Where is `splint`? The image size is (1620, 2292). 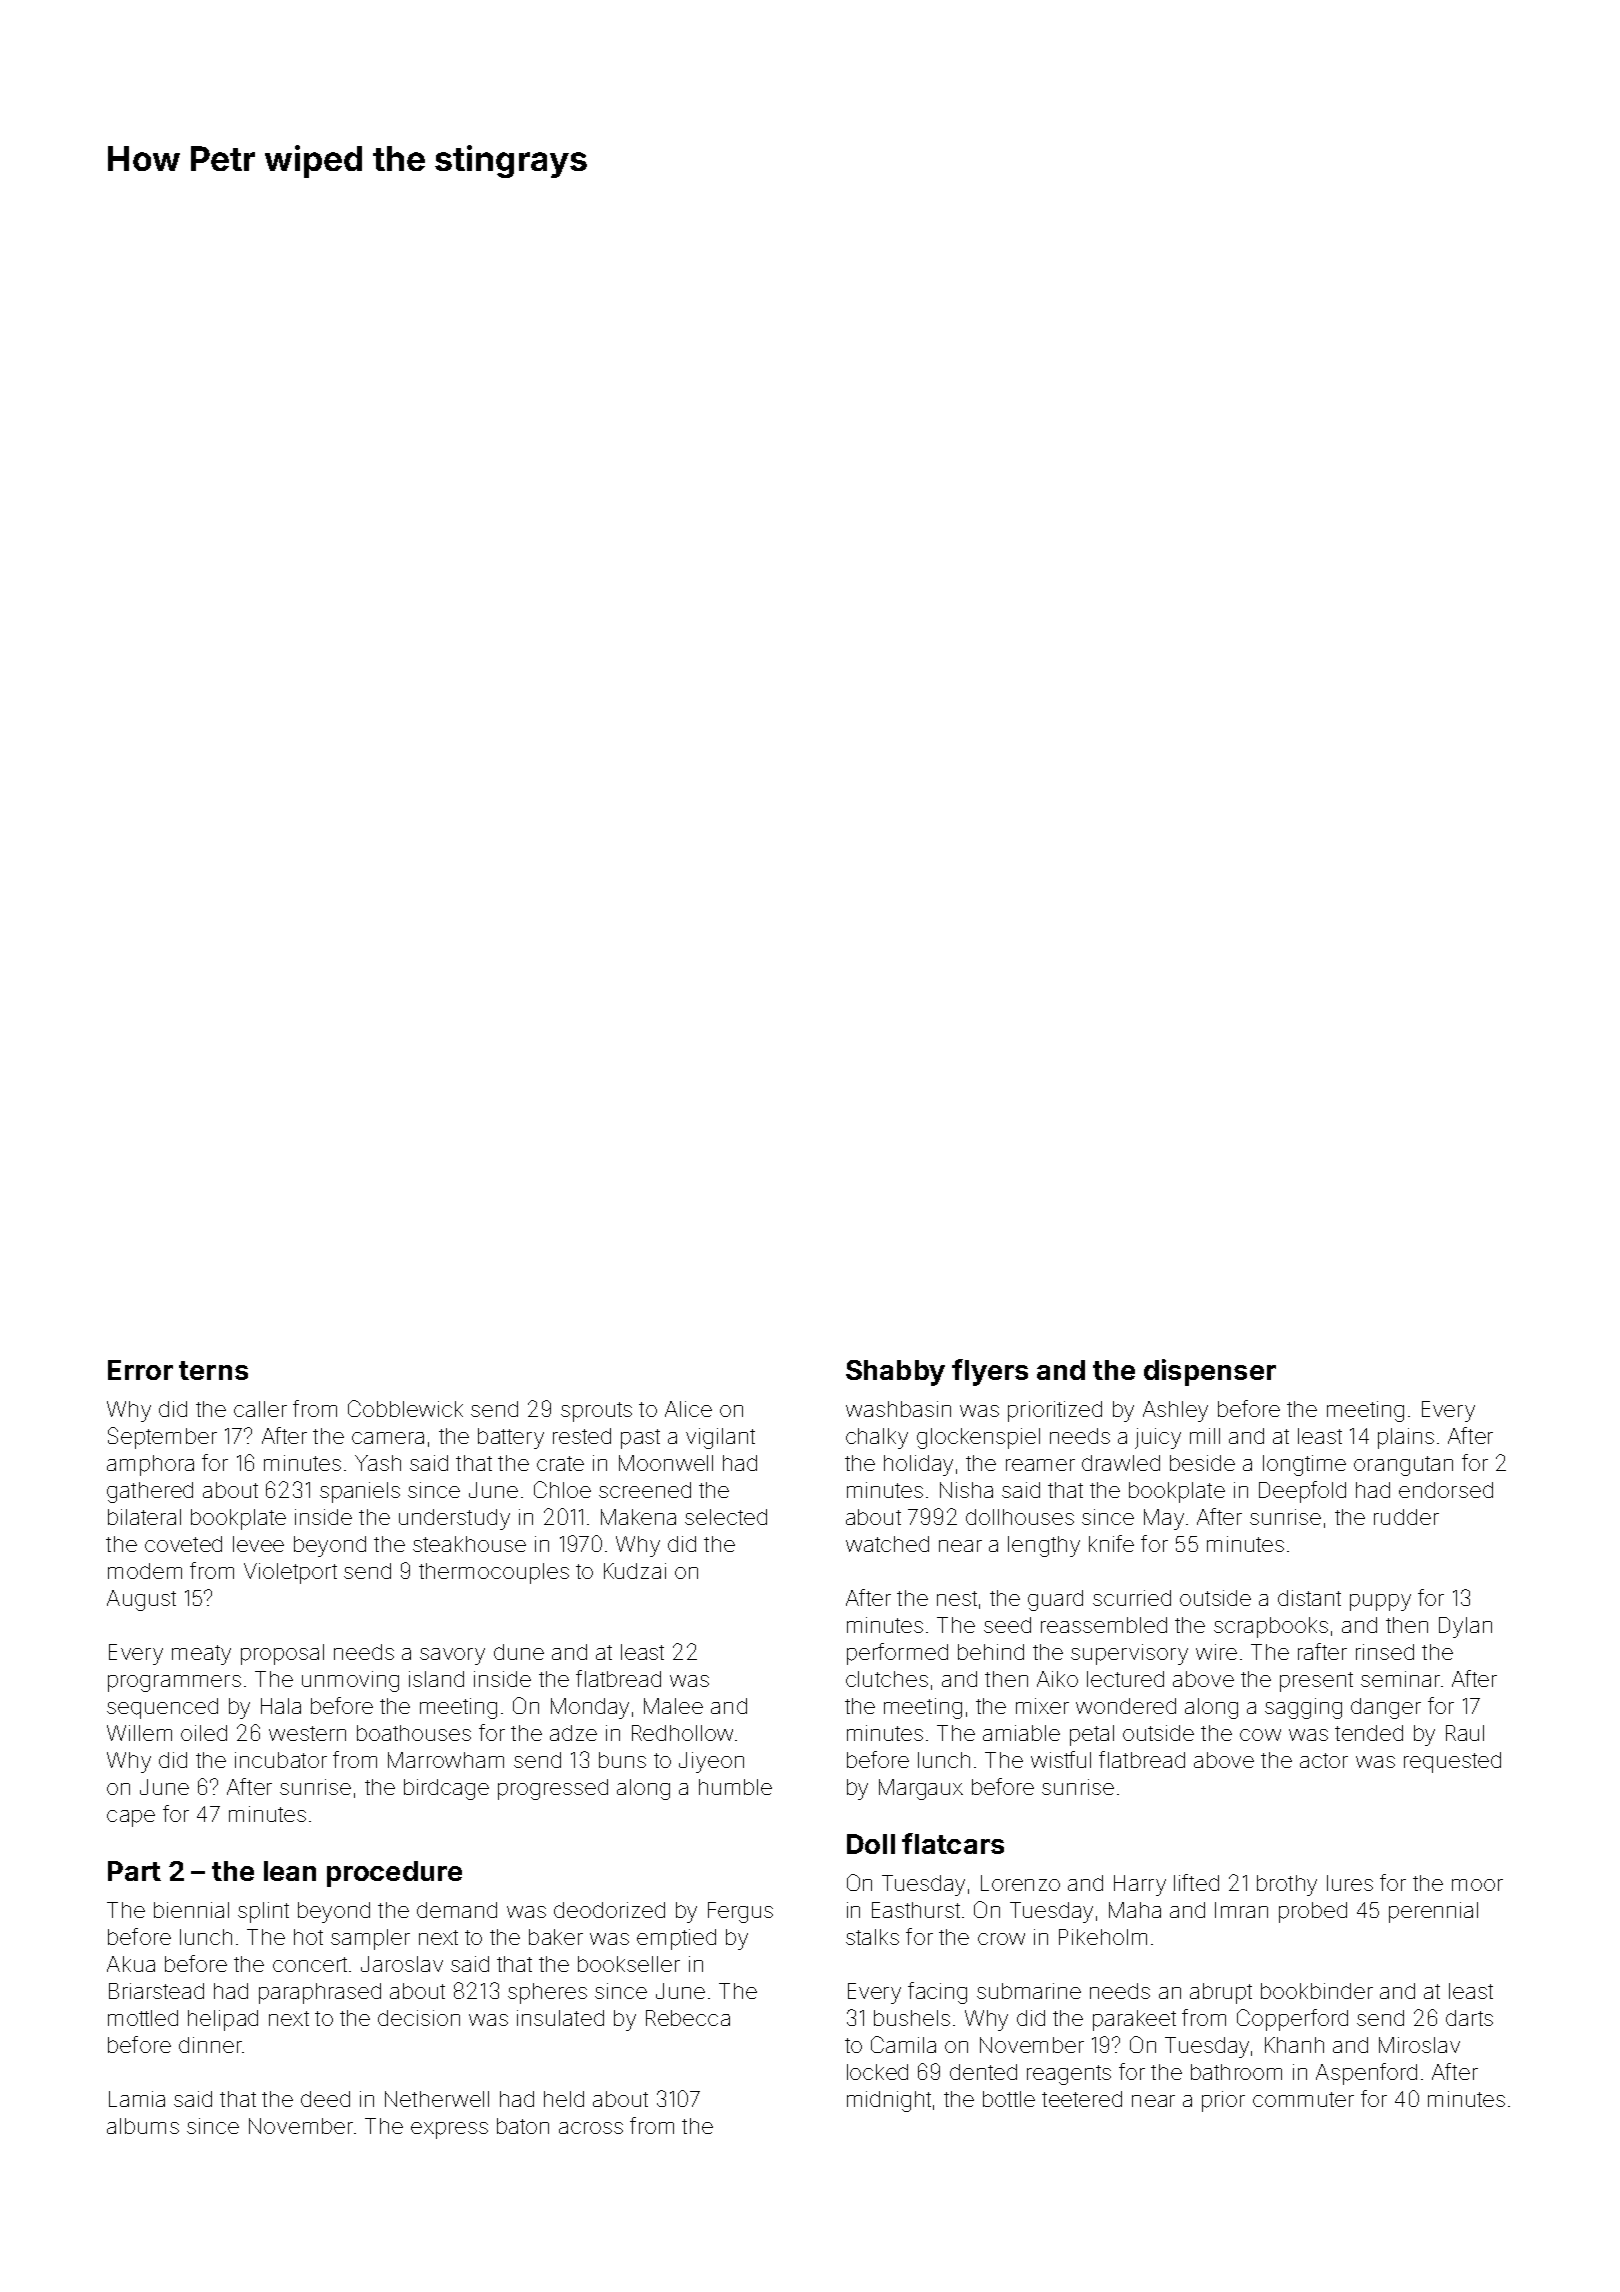 splint is located at coordinates (263, 1912).
